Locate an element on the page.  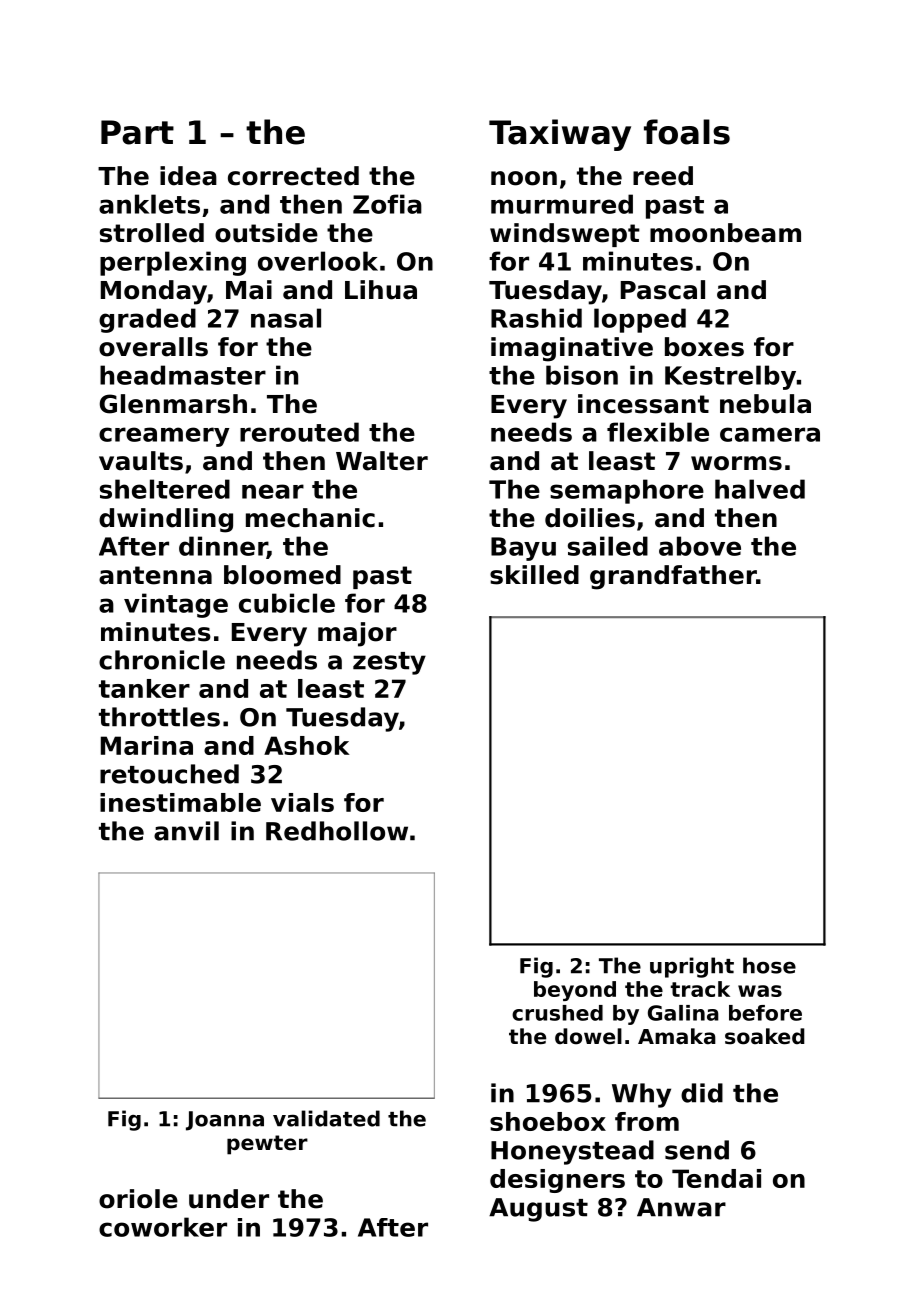
Marina is located at coordinates (147, 745).
